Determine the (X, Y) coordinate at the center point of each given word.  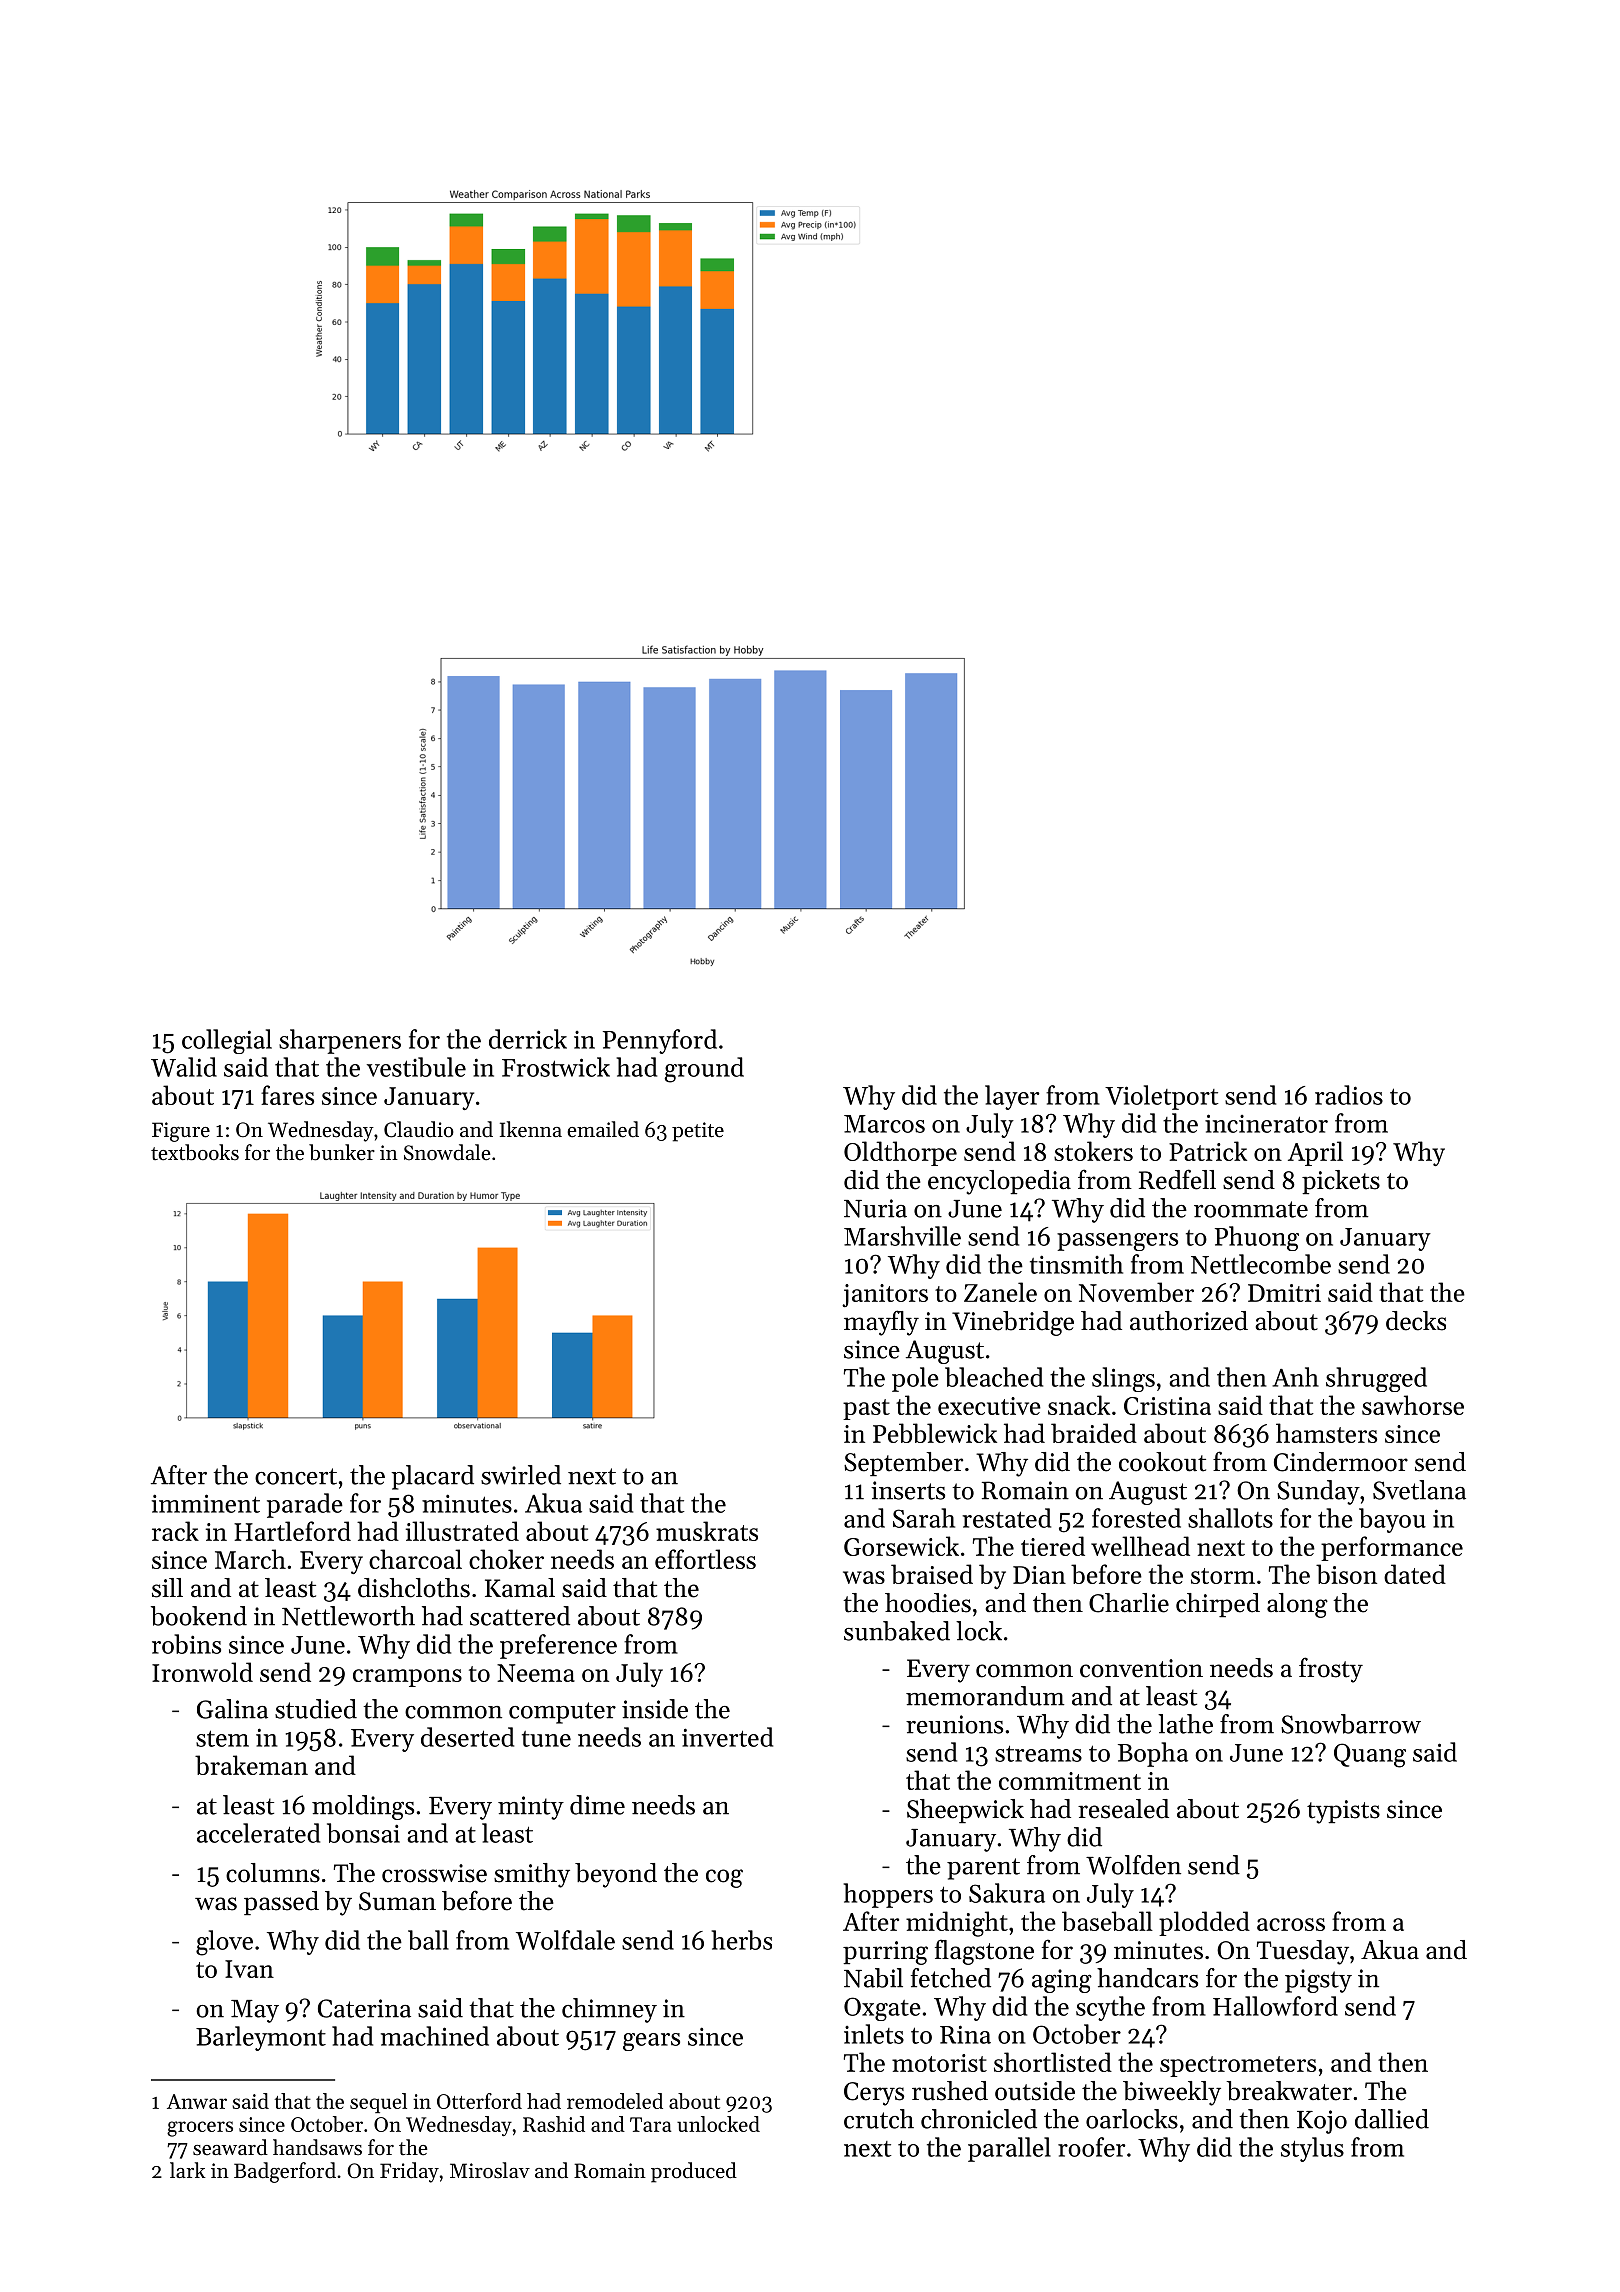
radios (1349, 1095)
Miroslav (490, 2170)
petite (698, 1132)
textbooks (195, 1152)
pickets (1341, 1182)
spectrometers (1238, 2066)
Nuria (875, 1208)
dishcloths (414, 1588)
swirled (521, 1475)
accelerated (258, 1833)
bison (1346, 1574)
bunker (342, 1152)
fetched (951, 1978)
